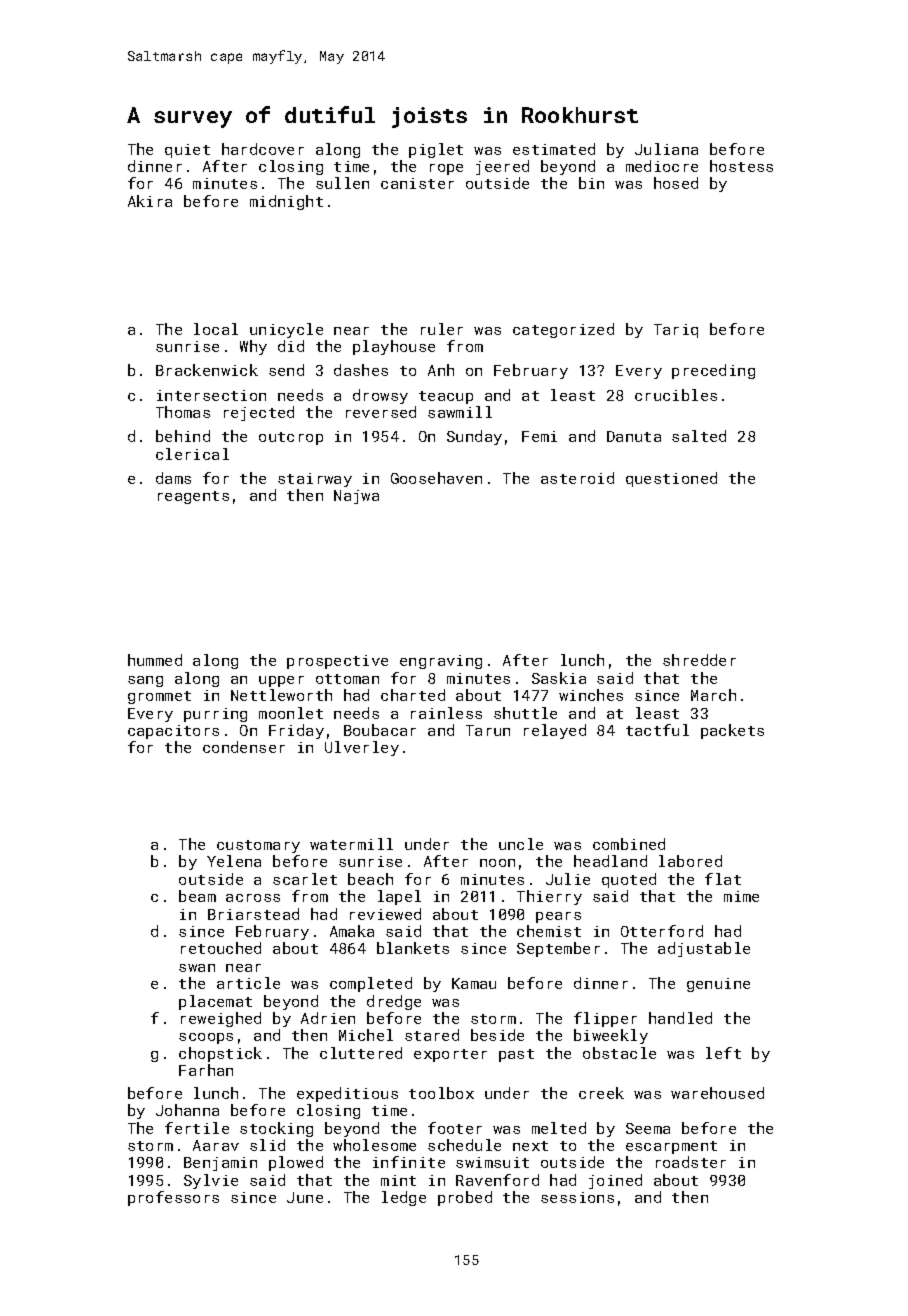 This screenshot has height=1316, width=908. What do you see at coordinates (671, 479) in the screenshot?
I see `questioned` at bounding box center [671, 479].
